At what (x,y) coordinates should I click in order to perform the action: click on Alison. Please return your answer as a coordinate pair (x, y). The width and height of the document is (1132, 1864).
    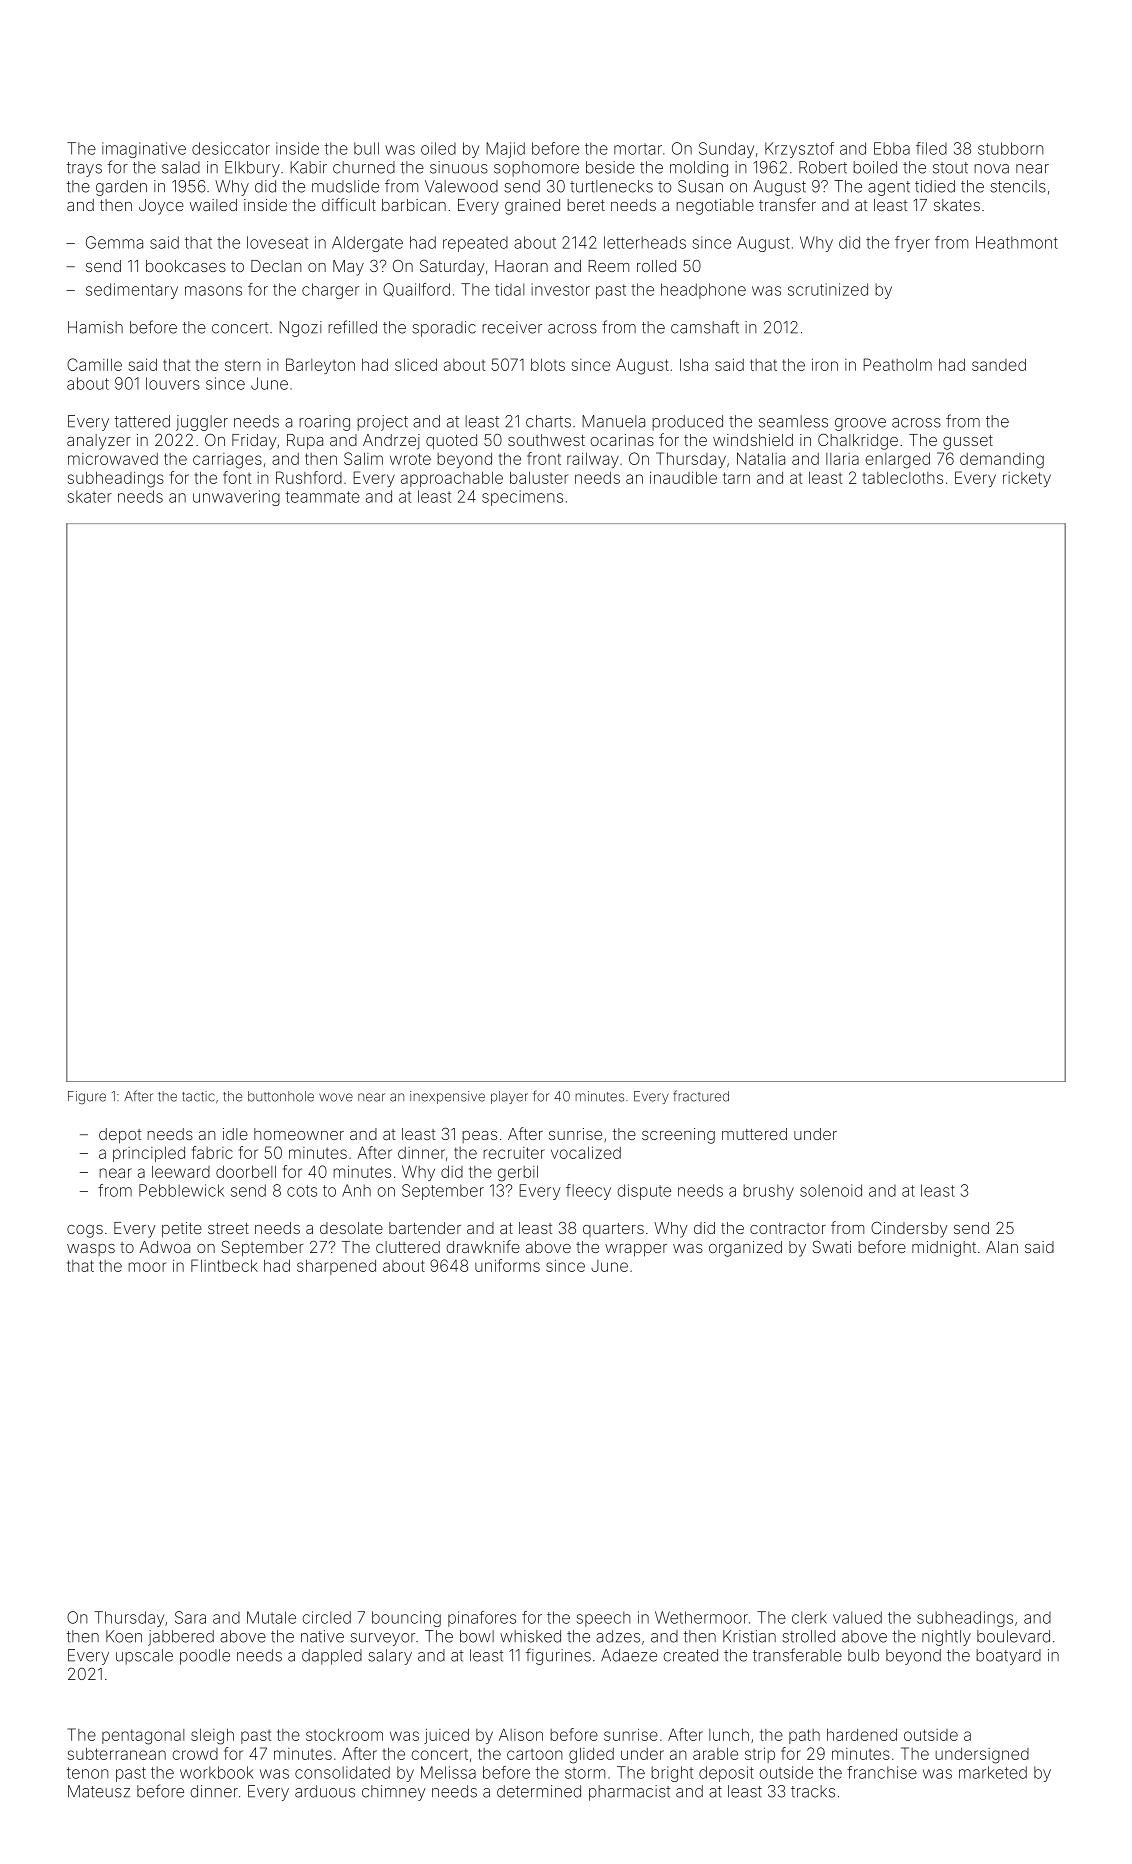
    Looking at the image, I should click on (521, 1734).
